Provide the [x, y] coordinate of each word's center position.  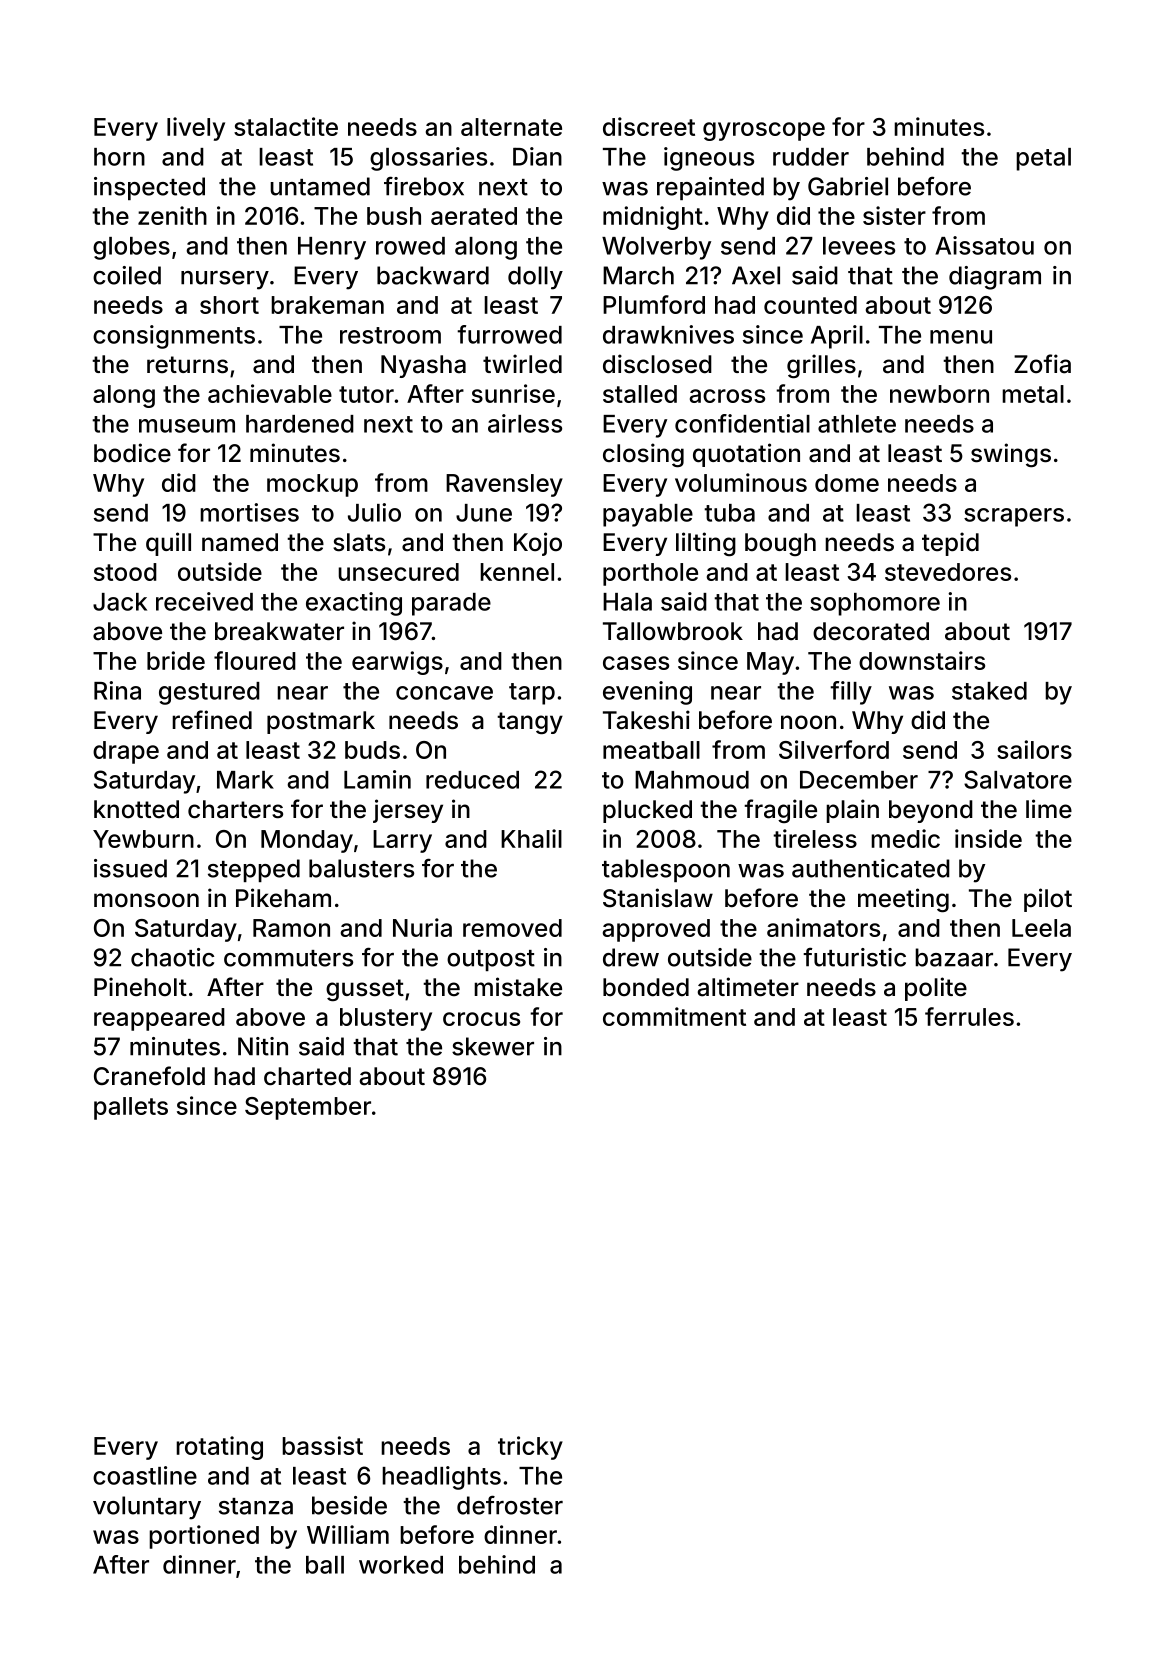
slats [359, 542]
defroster [510, 1505]
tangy [530, 723]
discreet [649, 126]
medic [905, 838]
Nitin [263, 1046]
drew [631, 957]
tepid [950, 544]
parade [451, 604]
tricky [530, 1448]
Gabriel [848, 186]
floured [255, 660]
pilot [1048, 900]
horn [119, 157]
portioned [204, 1537]
